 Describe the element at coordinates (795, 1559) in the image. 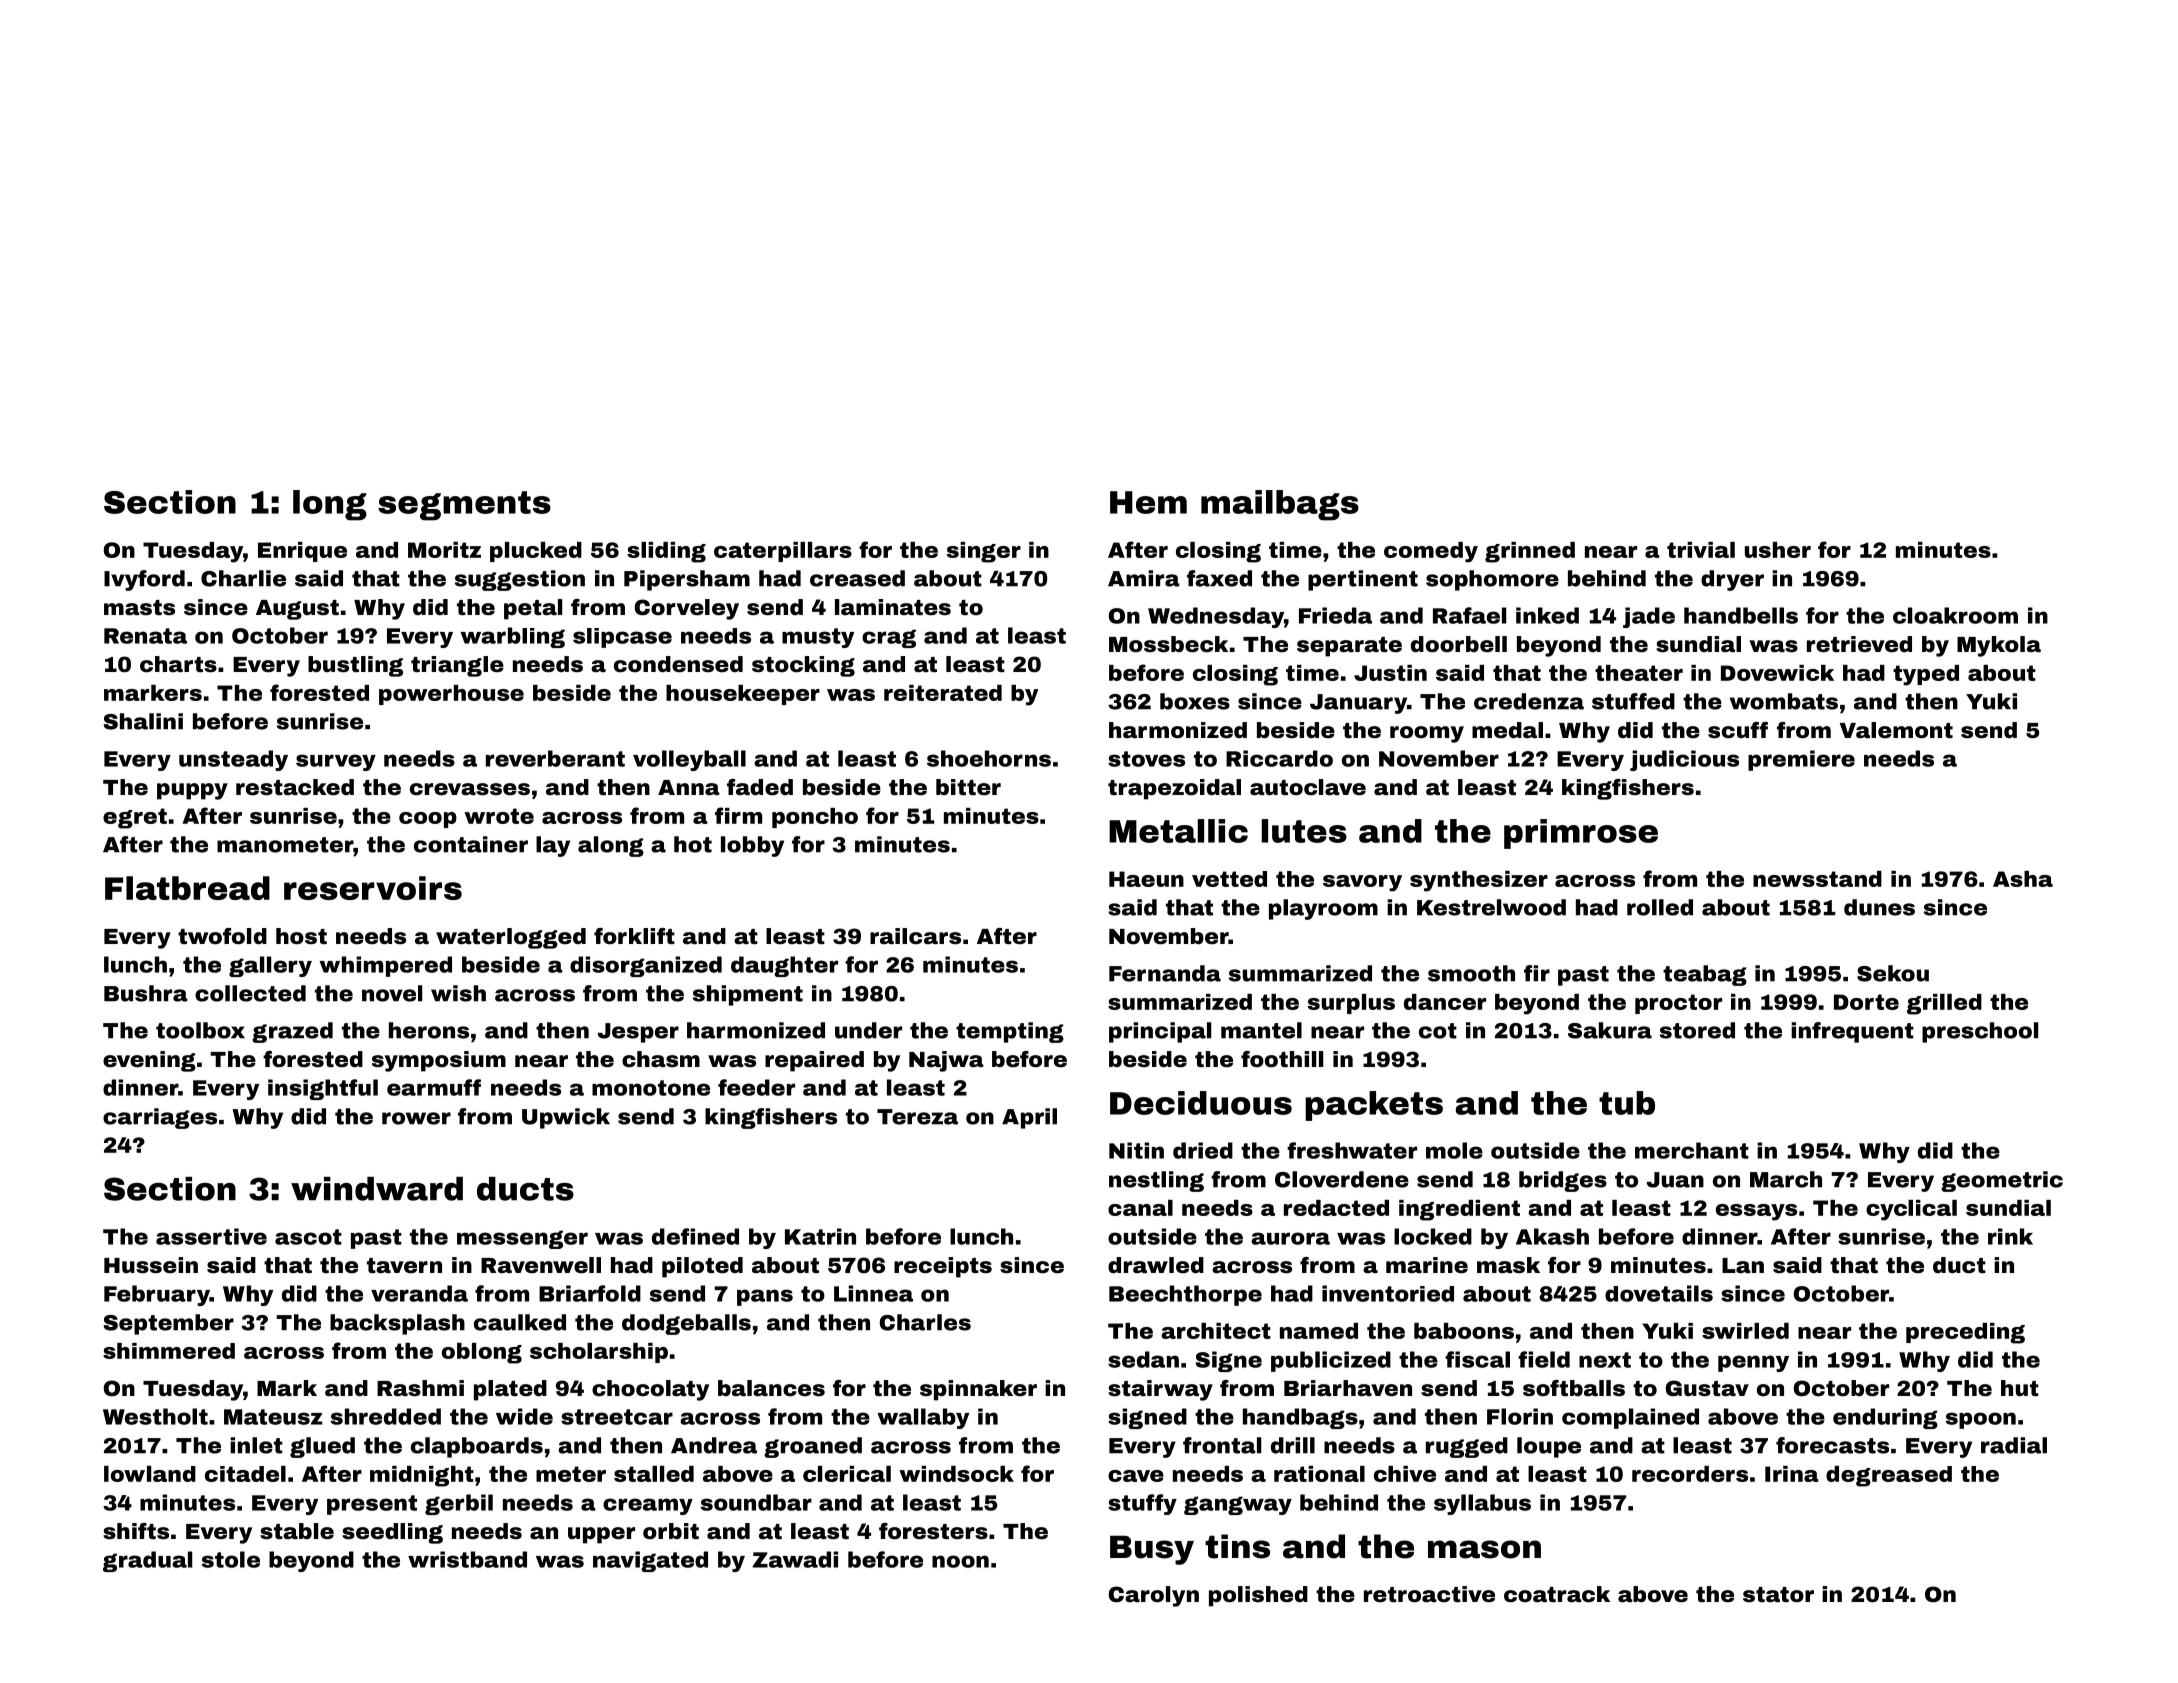

I see `Zawadi` at that location.
